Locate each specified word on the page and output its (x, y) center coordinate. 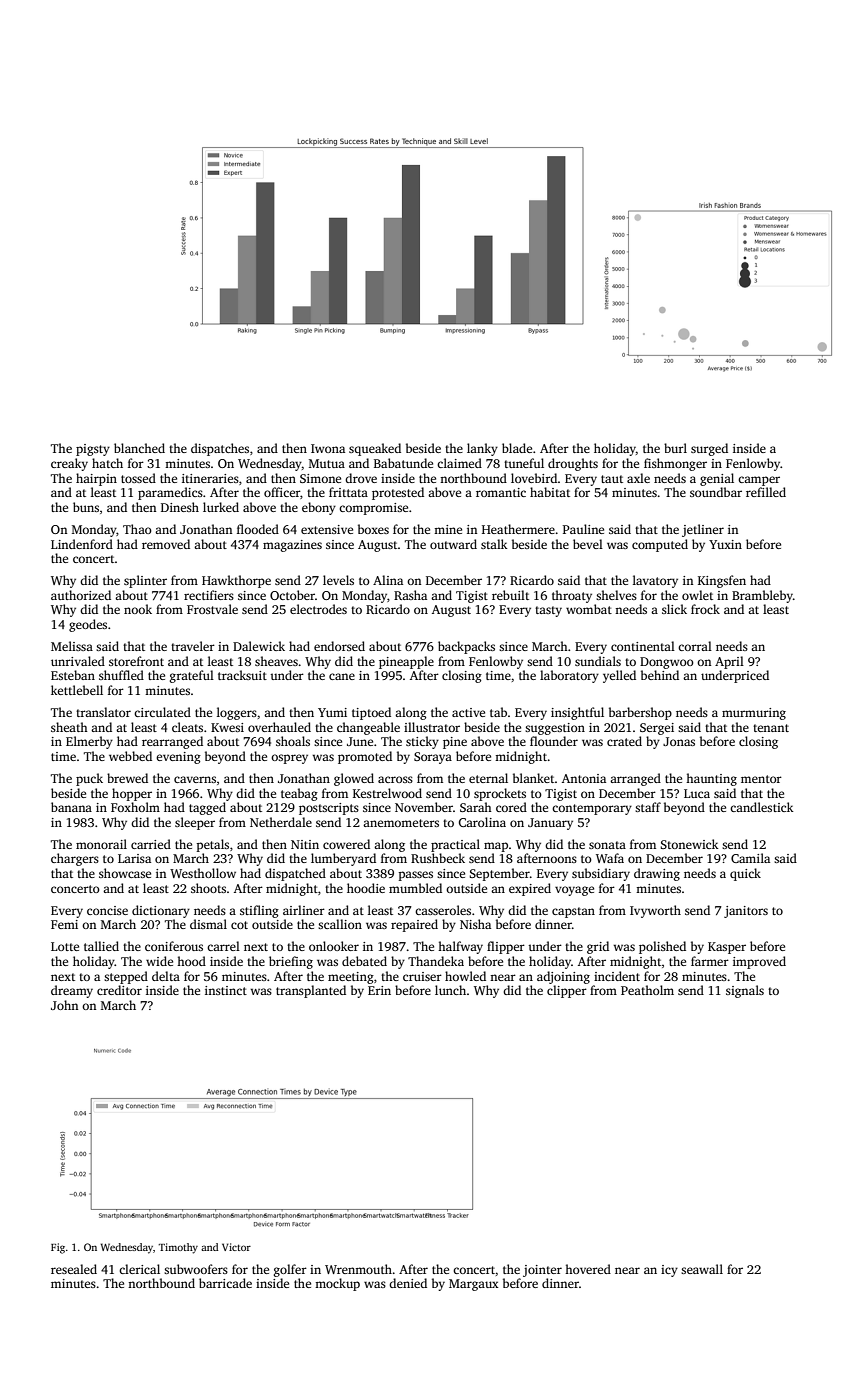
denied (408, 1283)
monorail (101, 844)
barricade (225, 1283)
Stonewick (689, 844)
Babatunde (403, 463)
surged (709, 449)
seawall (702, 1269)
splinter (145, 581)
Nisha (475, 924)
